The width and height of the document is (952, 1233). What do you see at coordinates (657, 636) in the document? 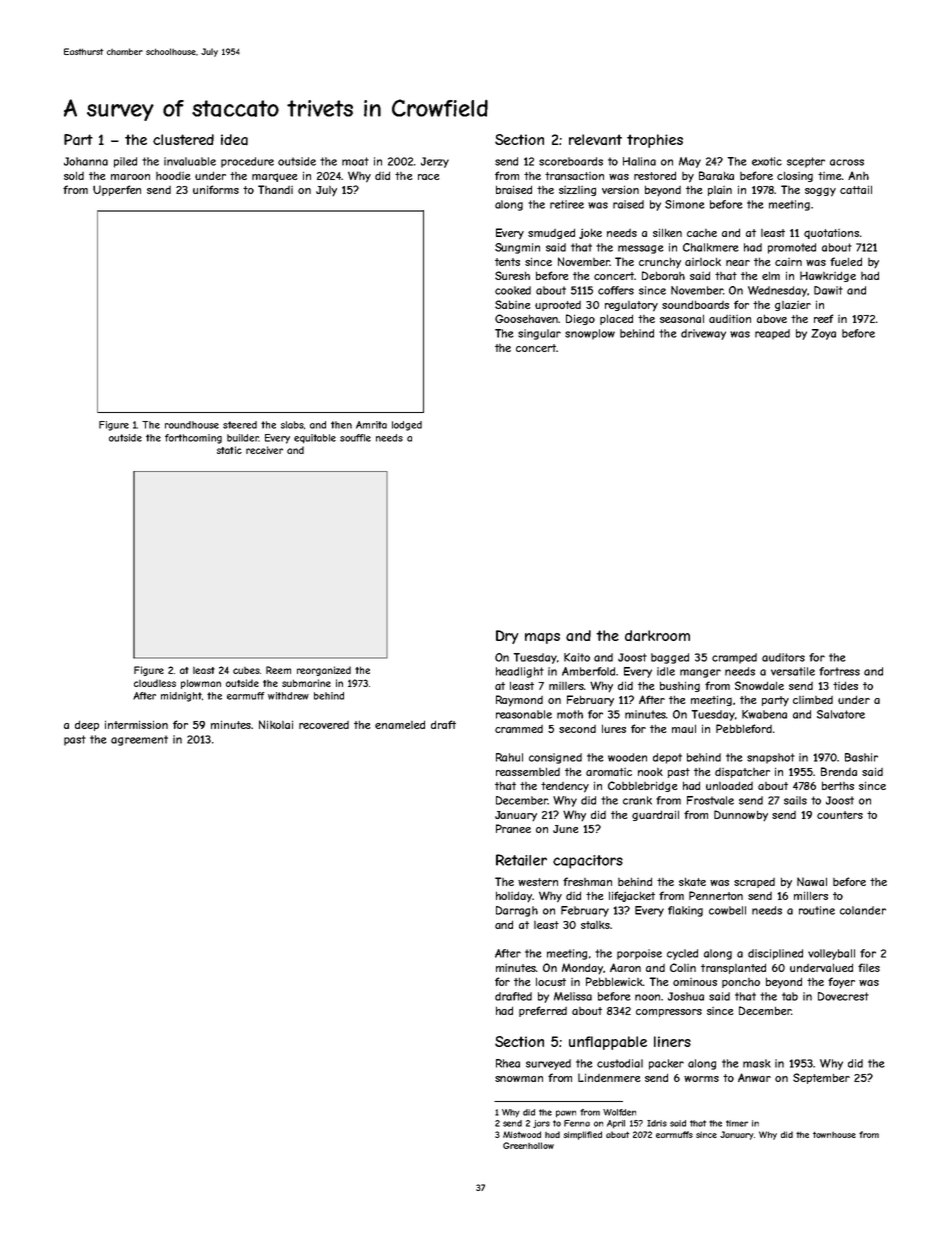
I see `darkroom` at bounding box center [657, 636].
